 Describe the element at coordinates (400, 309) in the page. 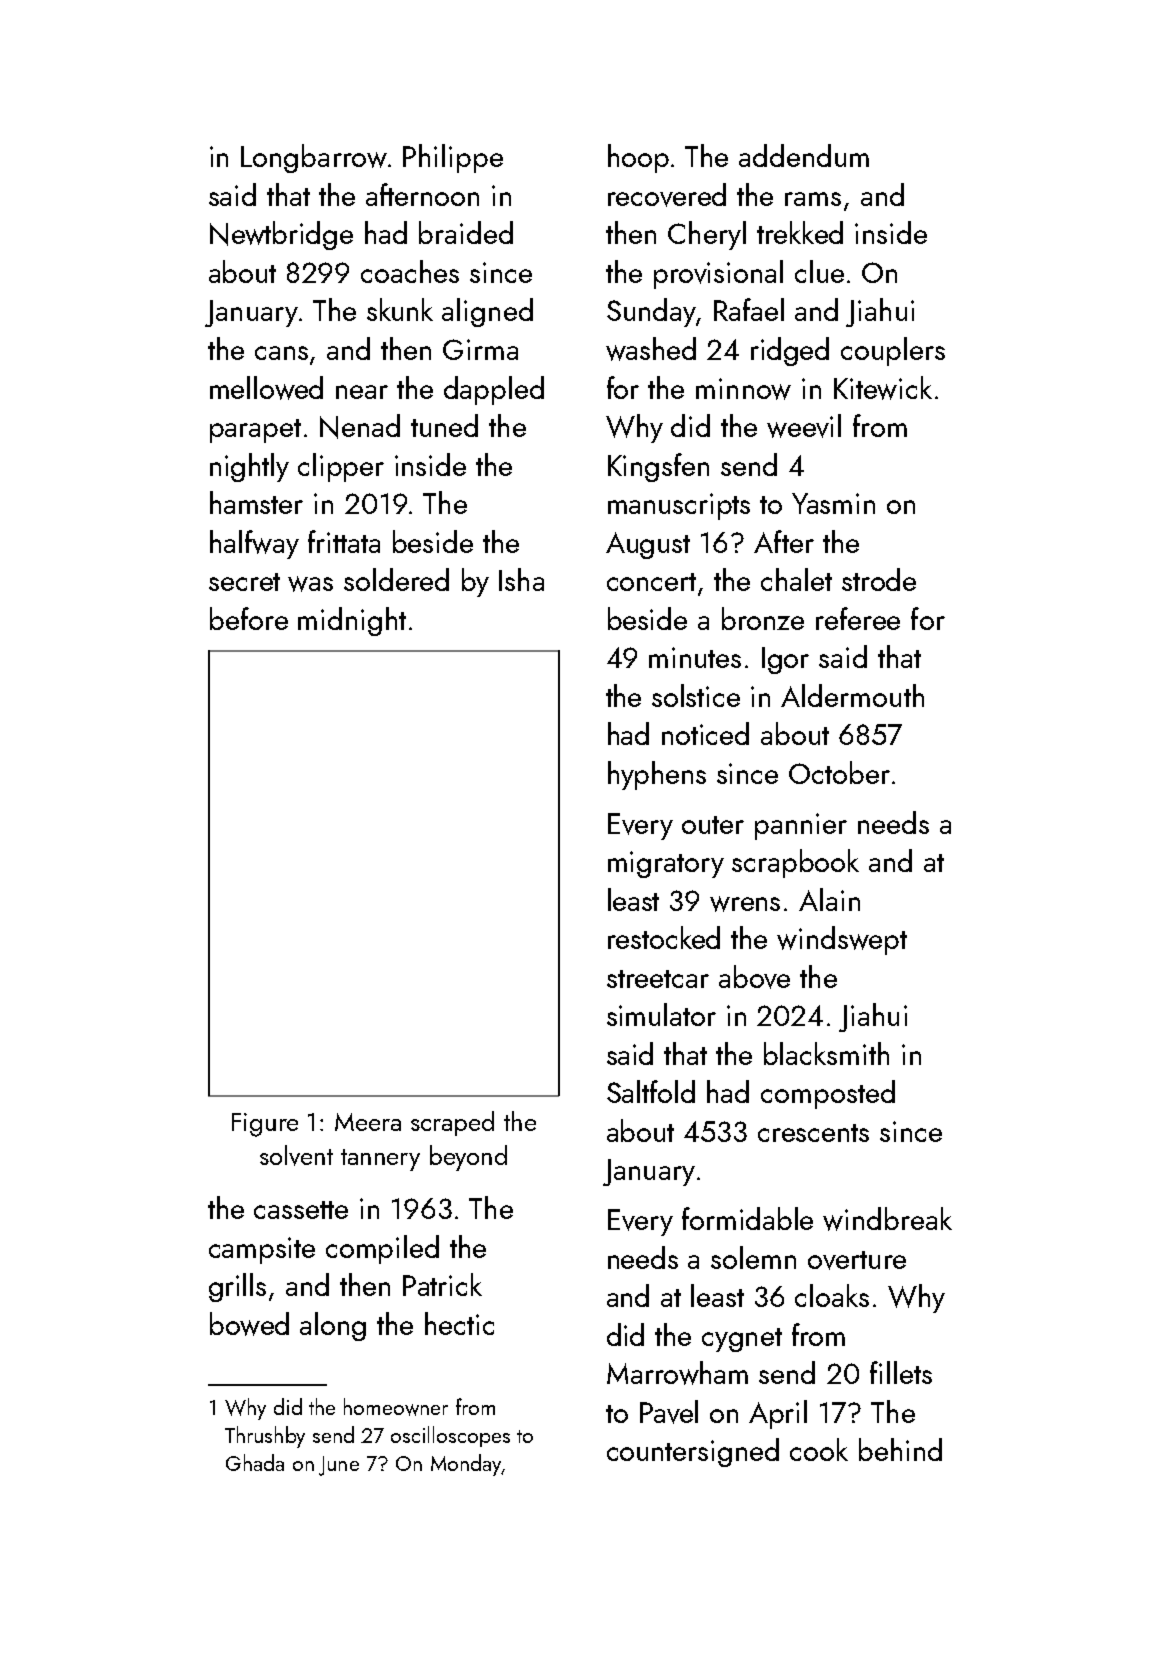

I see `skunk` at that location.
